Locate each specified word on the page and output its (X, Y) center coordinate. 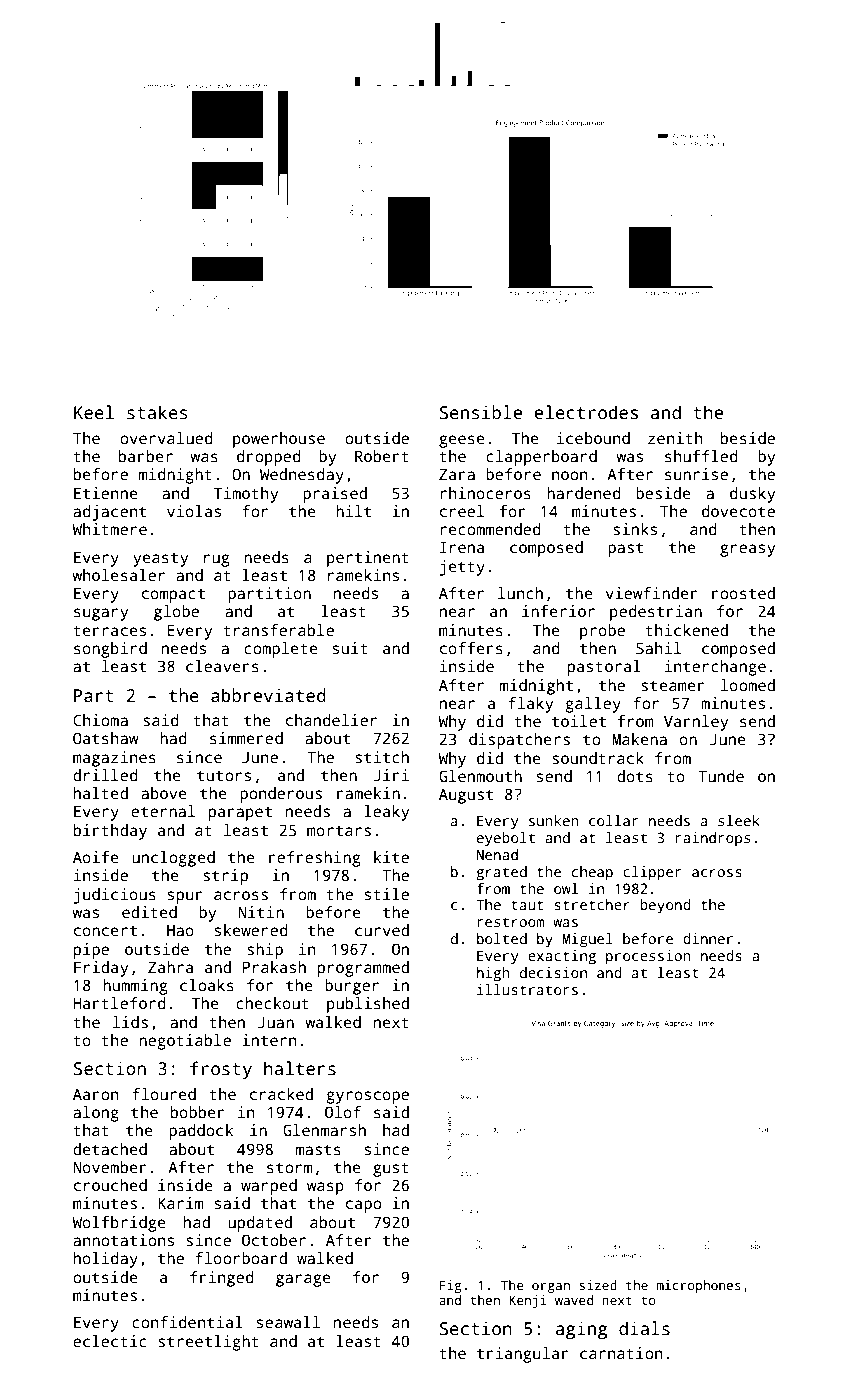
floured (164, 1094)
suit (350, 648)
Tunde (721, 776)
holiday (106, 1260)
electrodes (586, 412)
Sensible (481, 412)
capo (363, 1206)
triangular (523, 1355)
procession (648, 957)
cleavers (222, 666)
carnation (621, 1353)
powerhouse (279, 440)
